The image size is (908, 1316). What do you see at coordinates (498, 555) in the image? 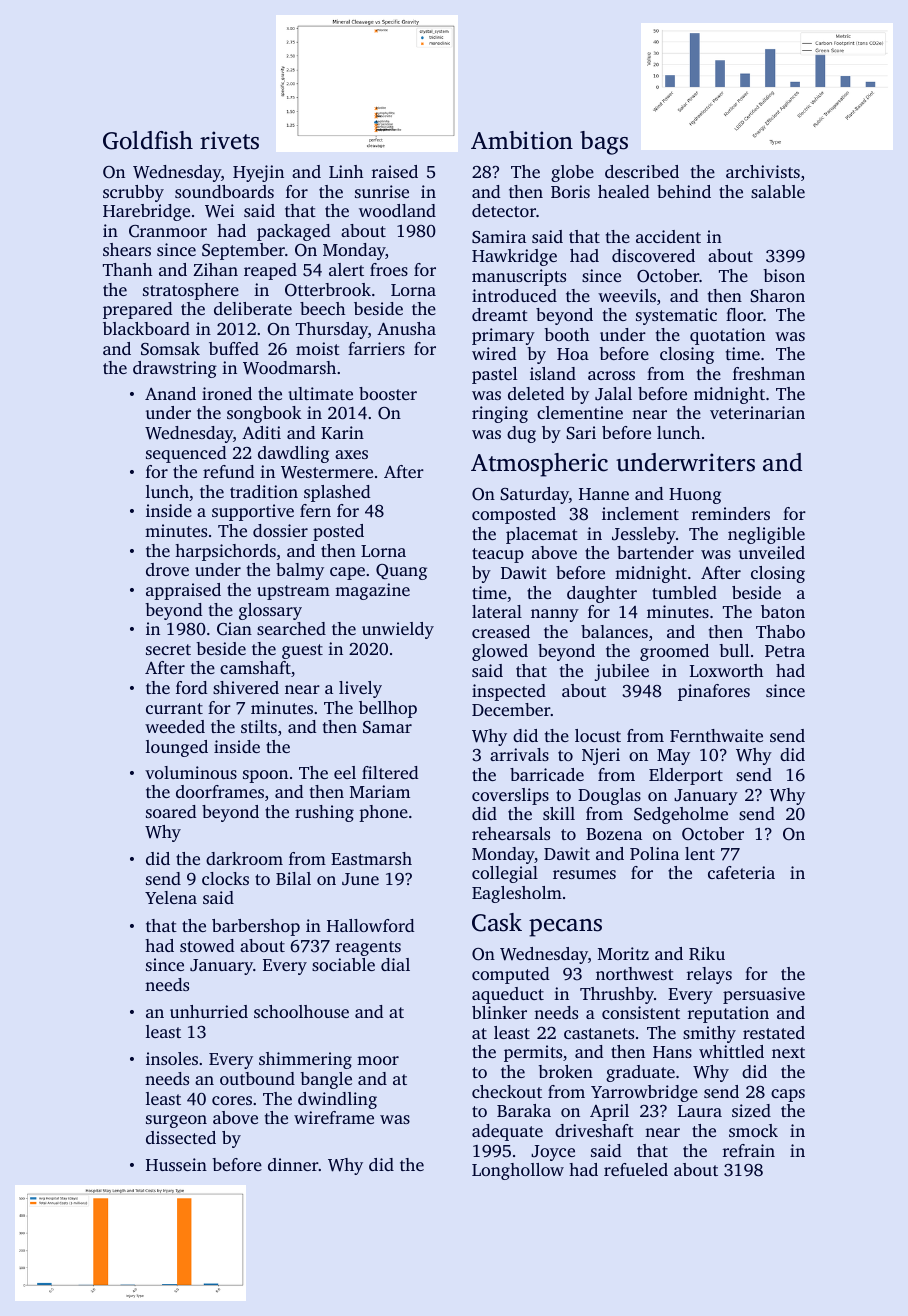
I see `teacup` at bounding box center [498, 555].
